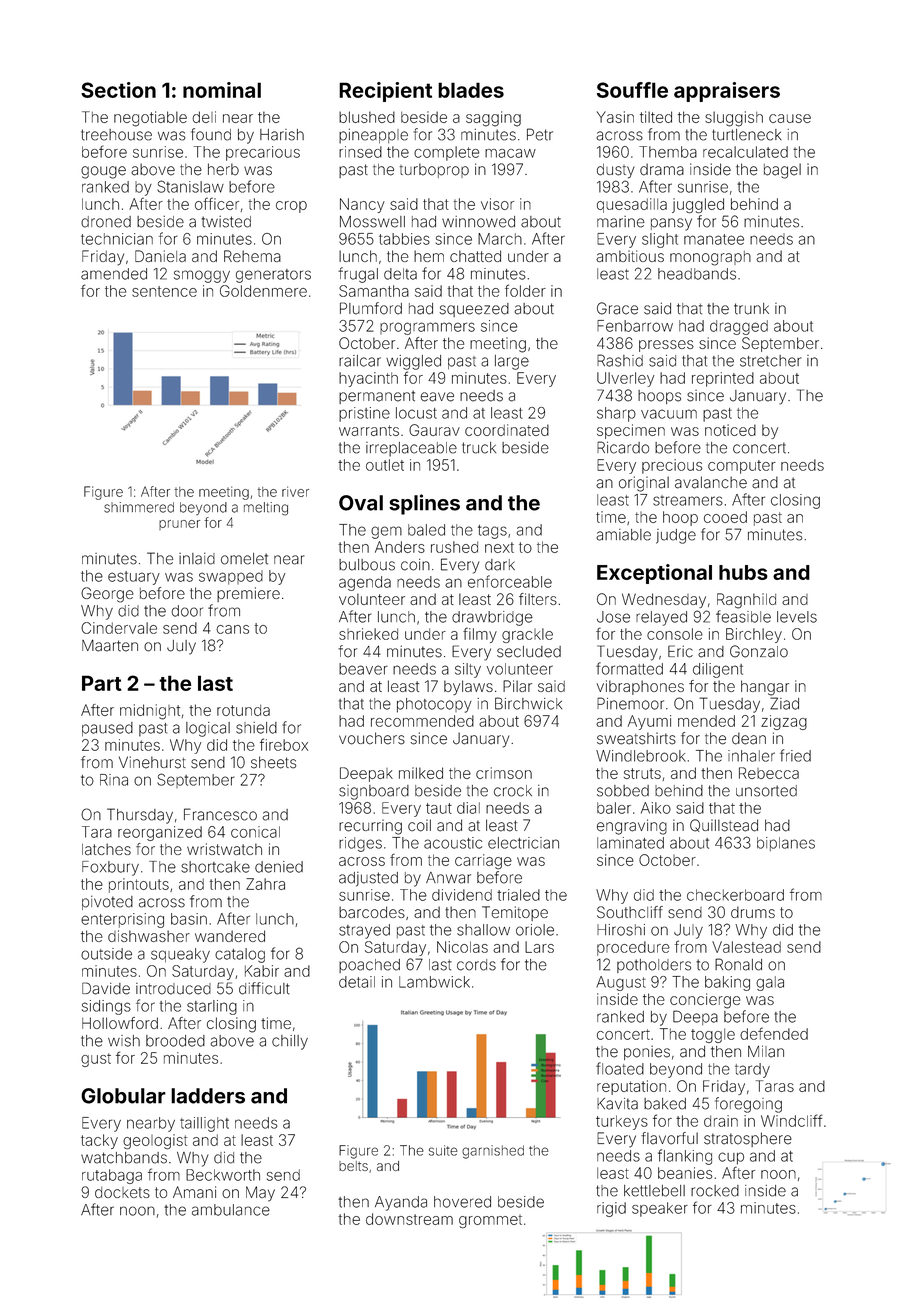 This document has width=908, height=1316. Describe the element at coordinates (409, 1219) in the document. I see `downstream` at that location.
